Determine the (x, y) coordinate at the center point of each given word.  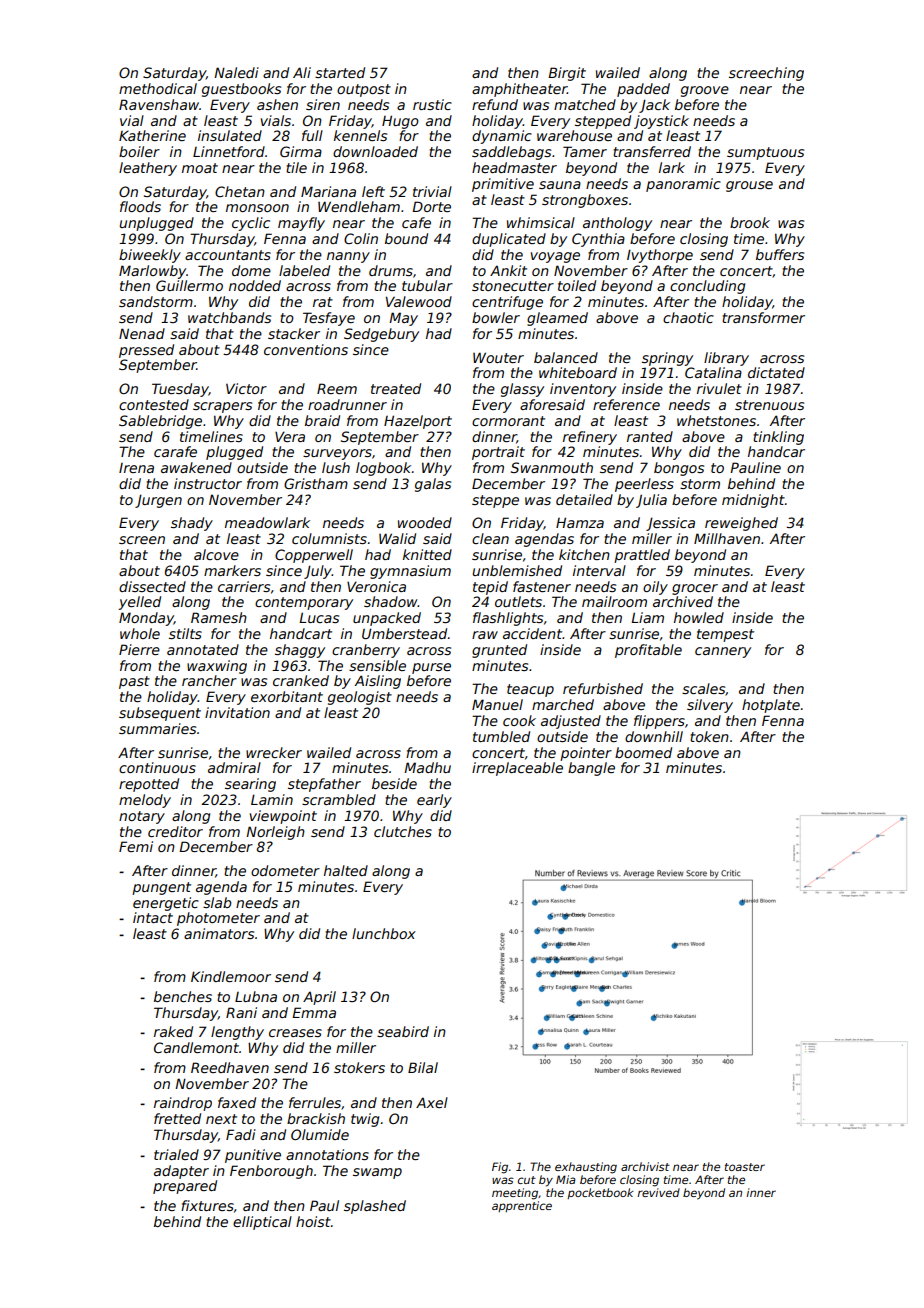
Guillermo (189, 285)
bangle (591, 769)
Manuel (497, 704)
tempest (725, 635)
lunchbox (384, 933)
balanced (566, 357)
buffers (780, 254)
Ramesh (219, 617)
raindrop (183, 1104)
